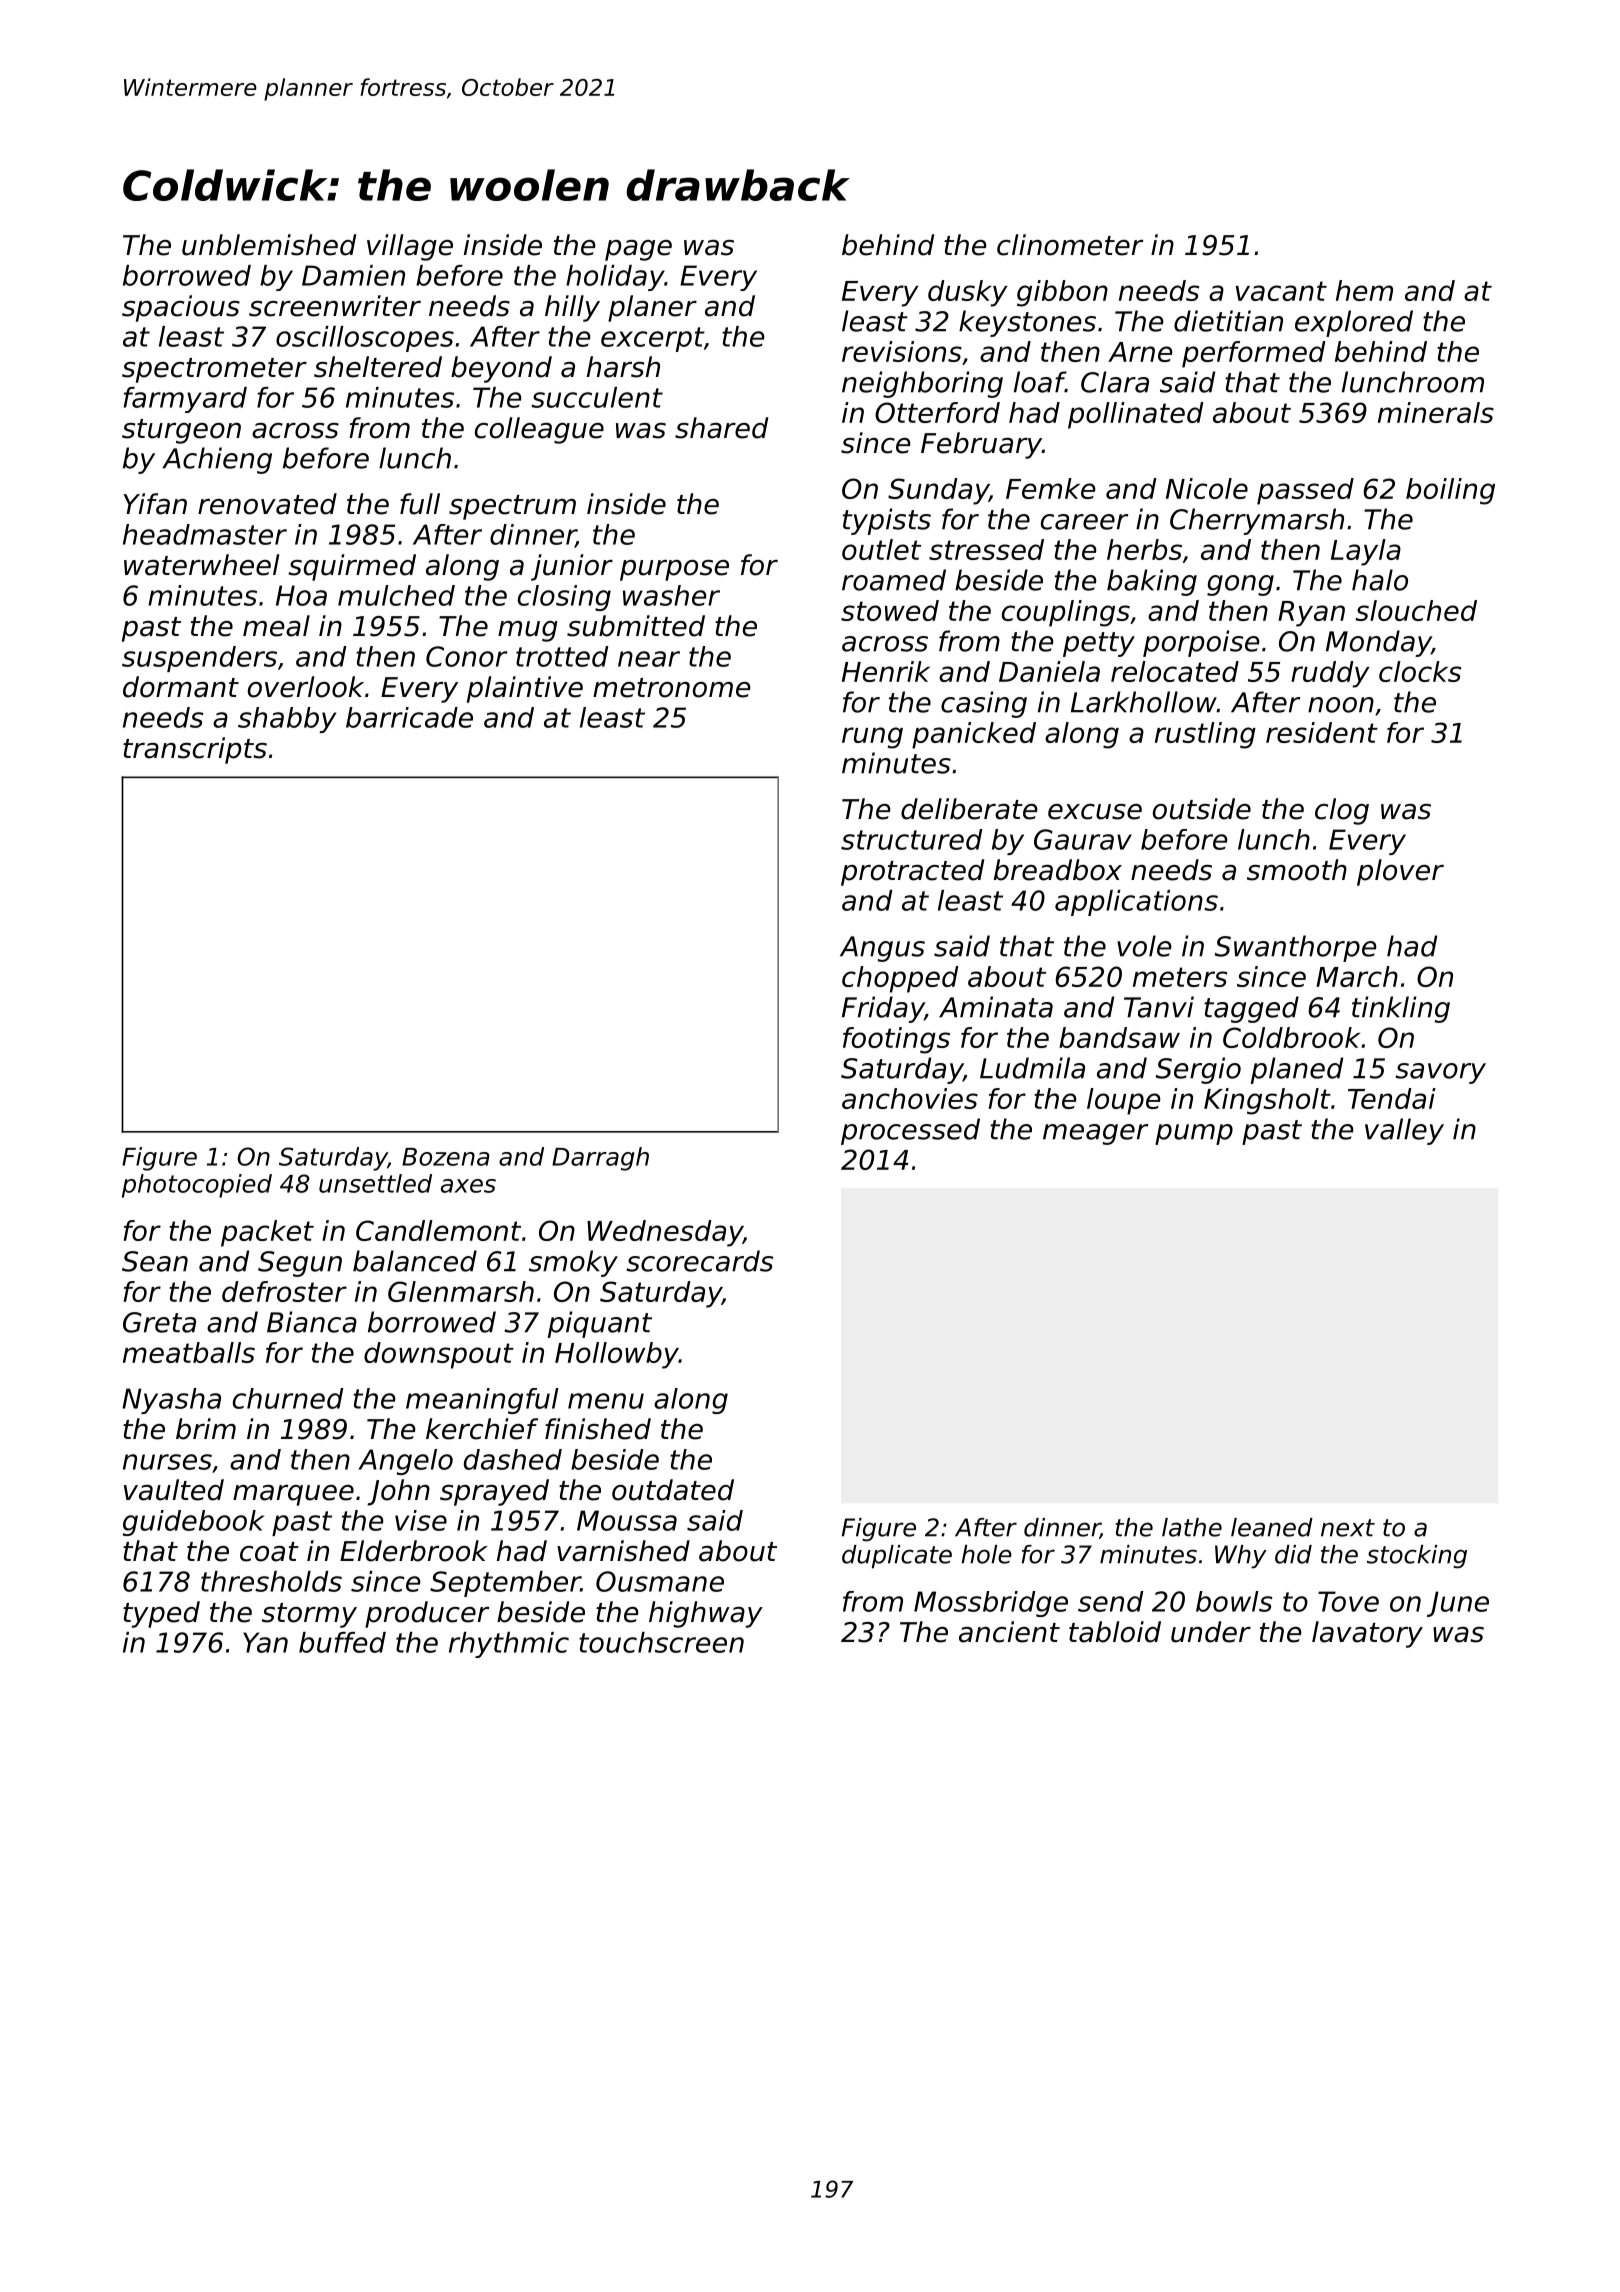 This page has height=2292, width=1620. I want to click on village, so click(410, 247).
